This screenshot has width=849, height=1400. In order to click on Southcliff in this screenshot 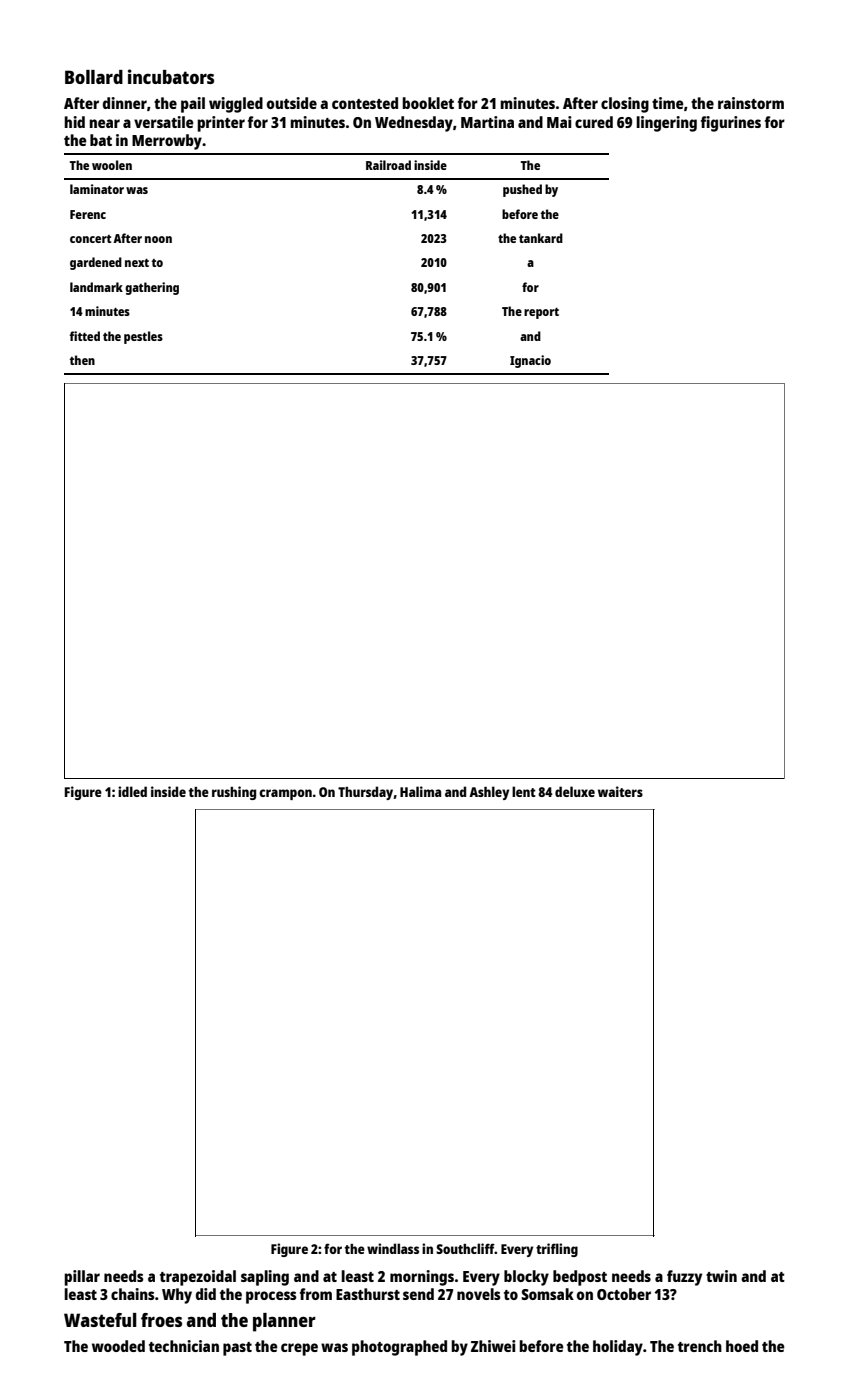, I will do `click(465, 1248)`.
